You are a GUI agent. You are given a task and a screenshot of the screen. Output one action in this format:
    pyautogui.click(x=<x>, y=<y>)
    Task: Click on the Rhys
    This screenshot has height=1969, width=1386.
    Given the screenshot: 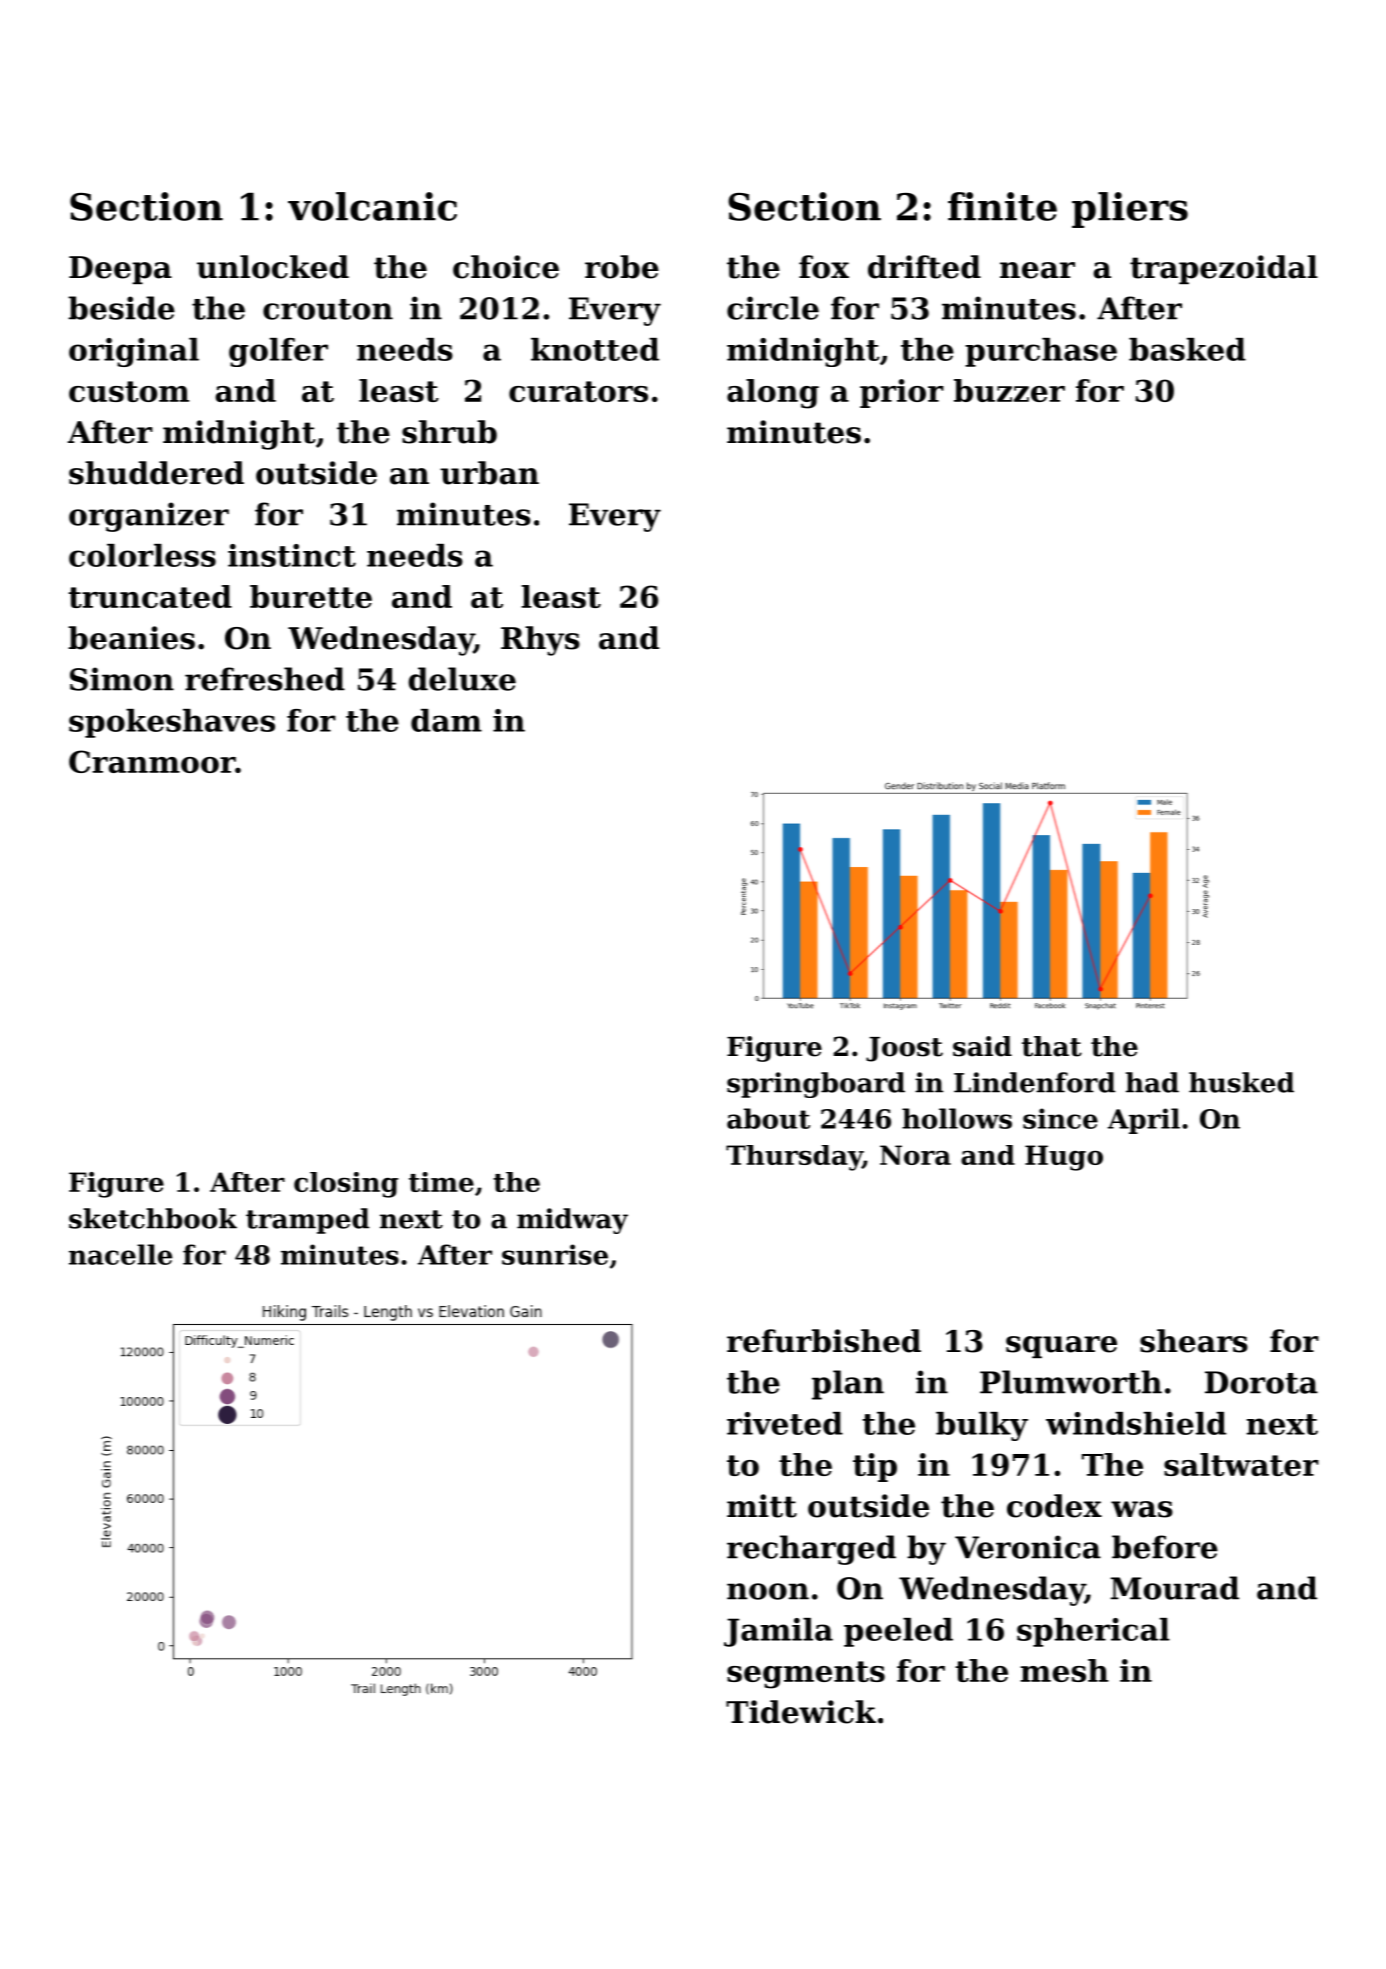 What is the action you would take?
    pyautogui.click(x=540, y=641)
